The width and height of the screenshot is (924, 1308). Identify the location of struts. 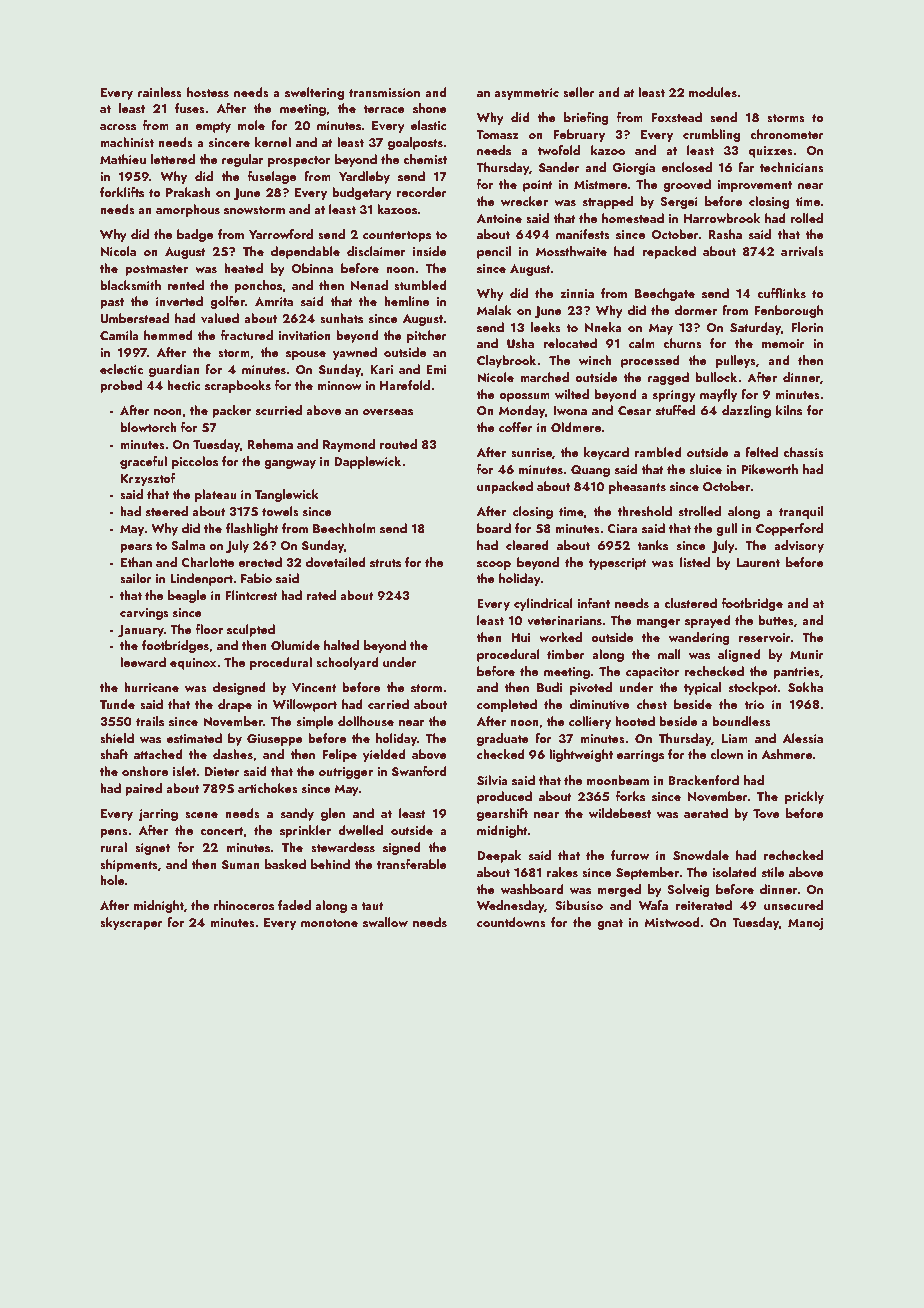
(385, 563).
